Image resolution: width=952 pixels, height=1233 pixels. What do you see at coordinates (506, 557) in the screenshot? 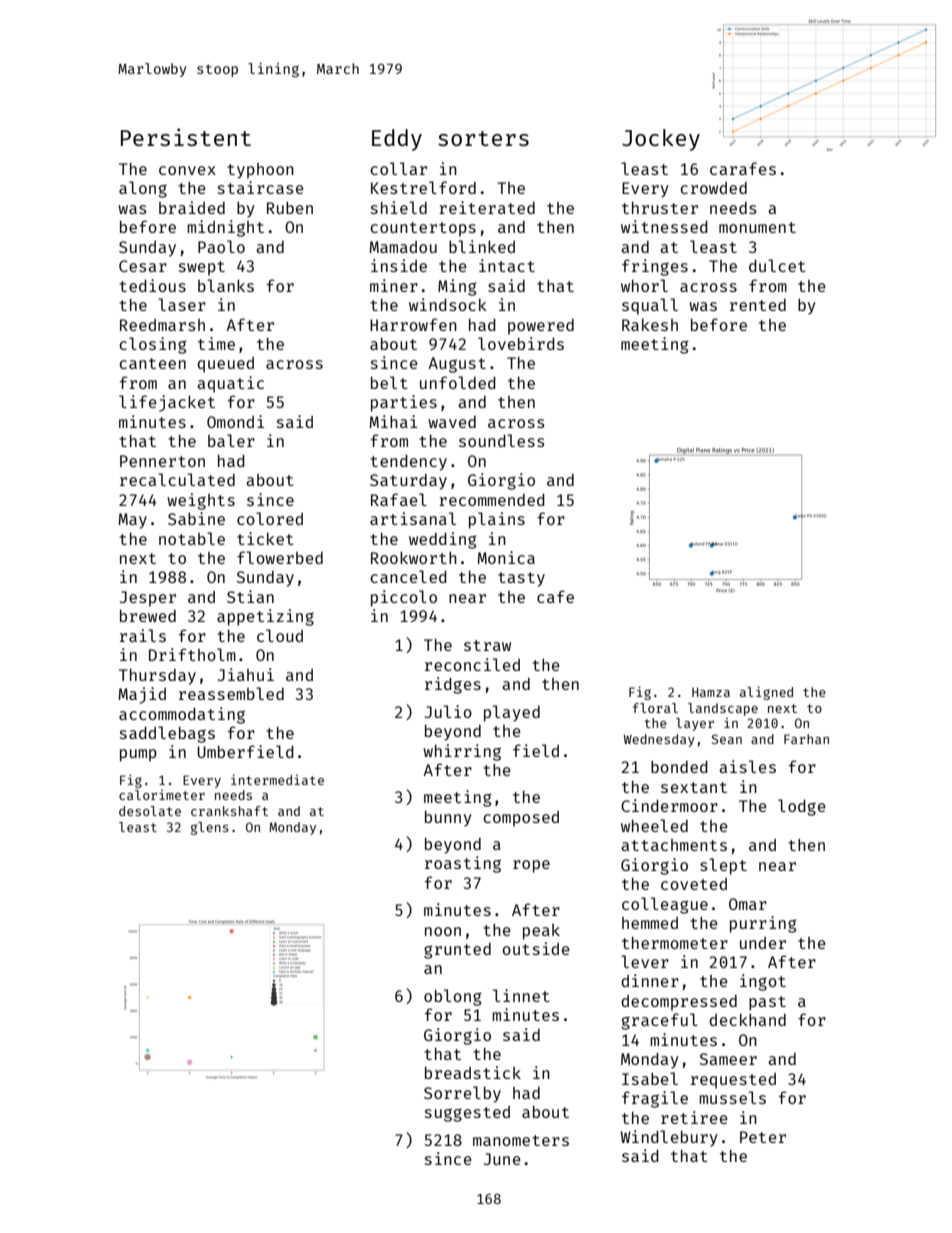
I see `Monica` at bounding box center [506, 557].
